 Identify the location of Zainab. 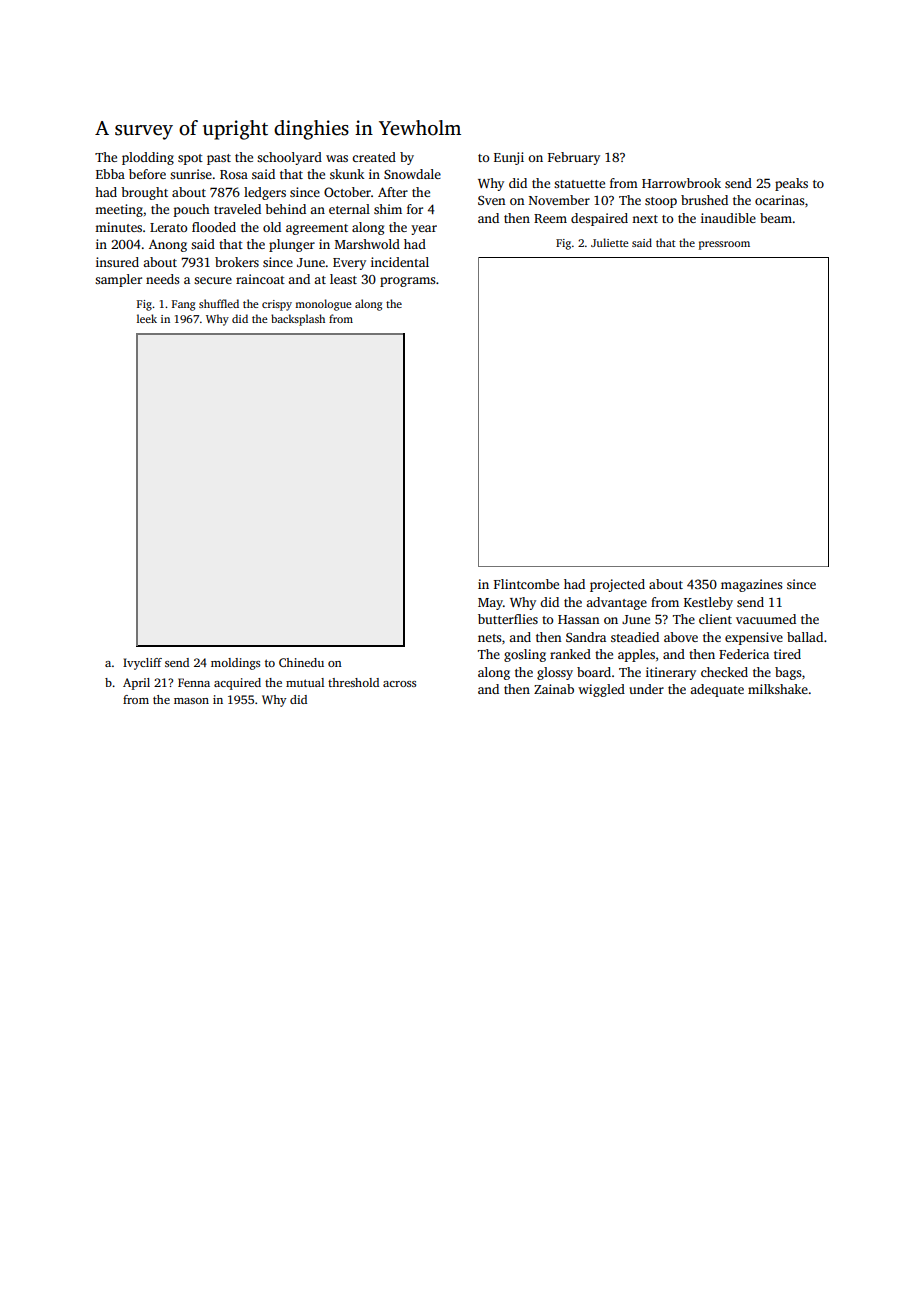
(554, 689).
